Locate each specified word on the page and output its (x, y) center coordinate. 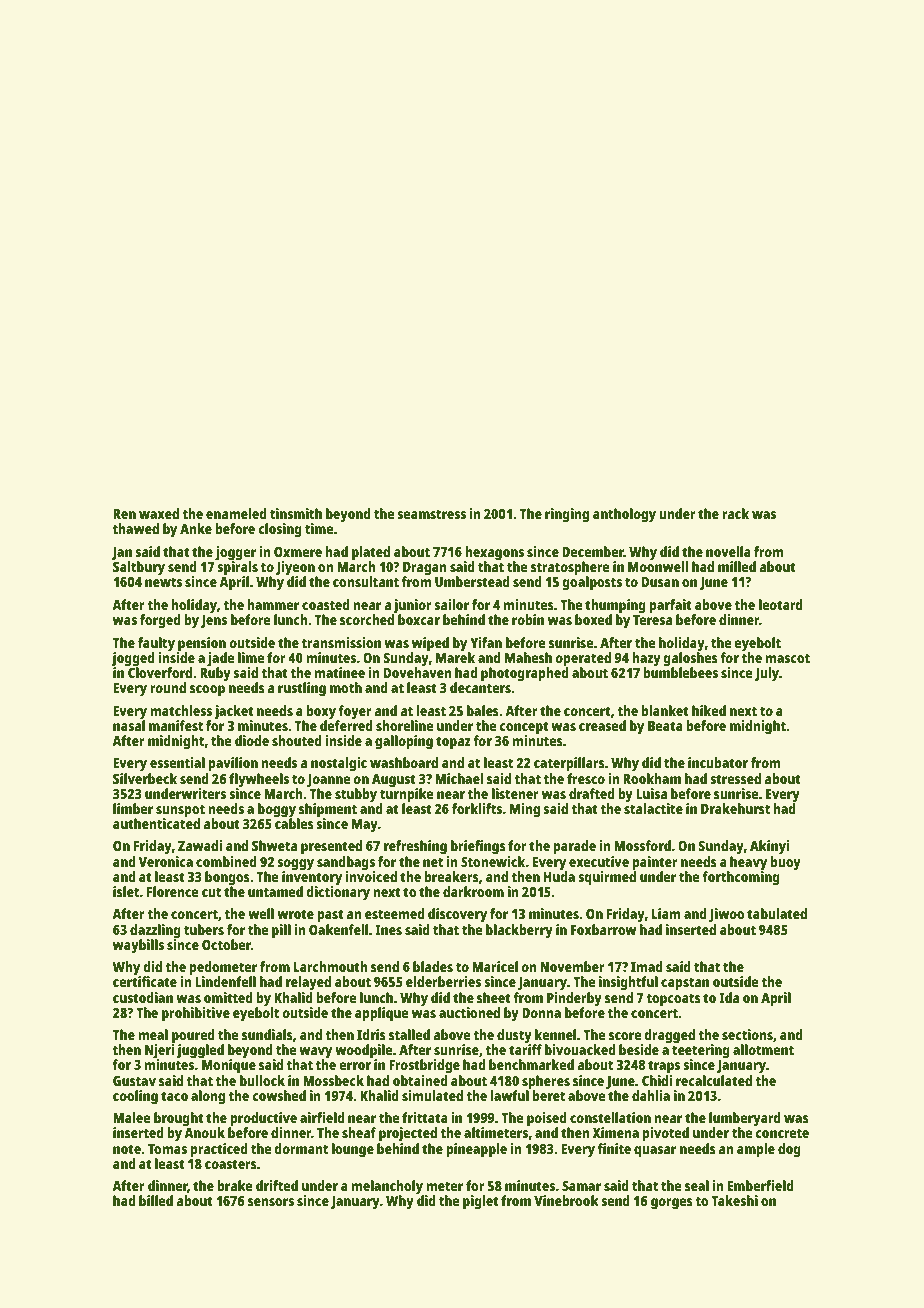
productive (263, 1119)
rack (735, 513)
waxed (159, 513)
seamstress (431, 514)
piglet (481, 1202)
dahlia (651, 1095)
